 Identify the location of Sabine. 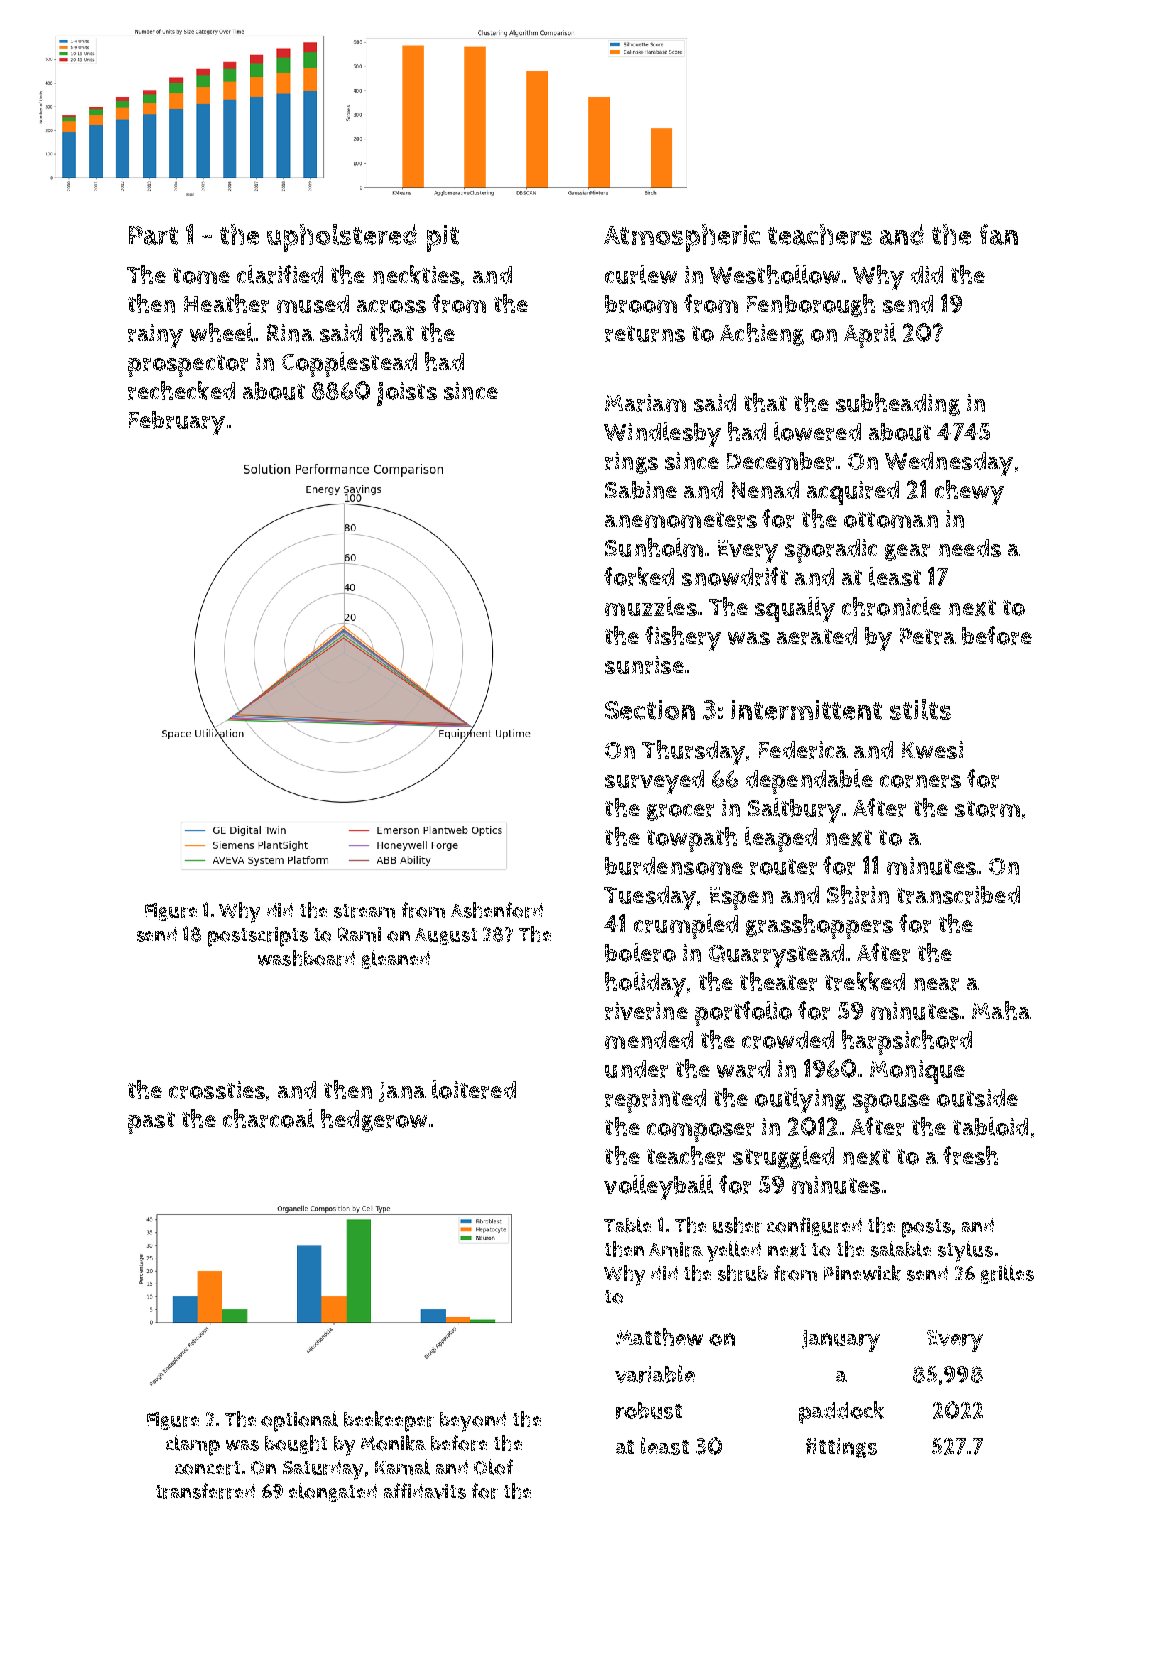
(641, 490).
